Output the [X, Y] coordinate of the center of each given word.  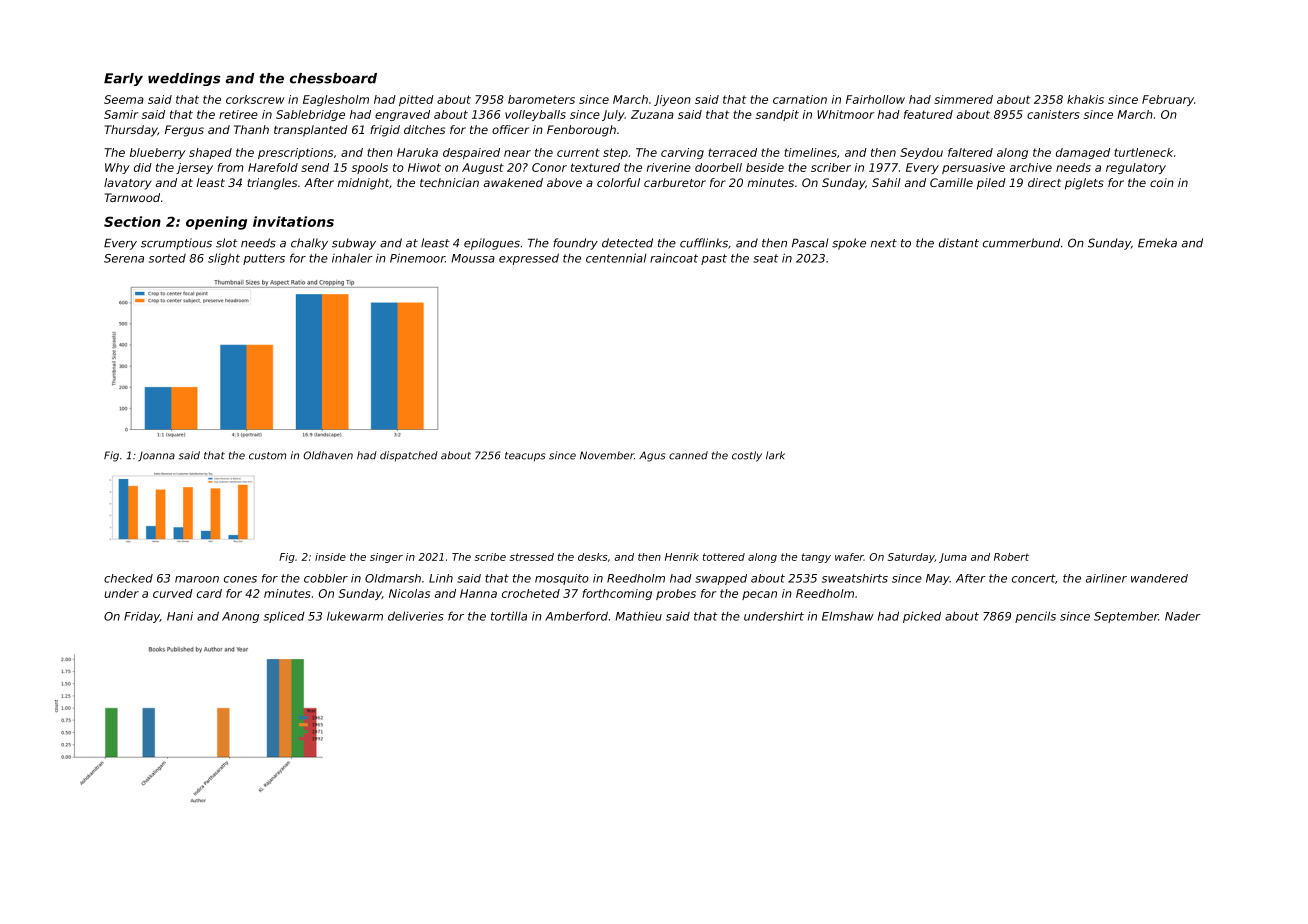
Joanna [156, 457]
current [578, 152]
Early [123, 79]
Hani [180, 616]
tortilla [509, 616]
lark [775, 455]
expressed [529, 259]
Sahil [886, 182]
